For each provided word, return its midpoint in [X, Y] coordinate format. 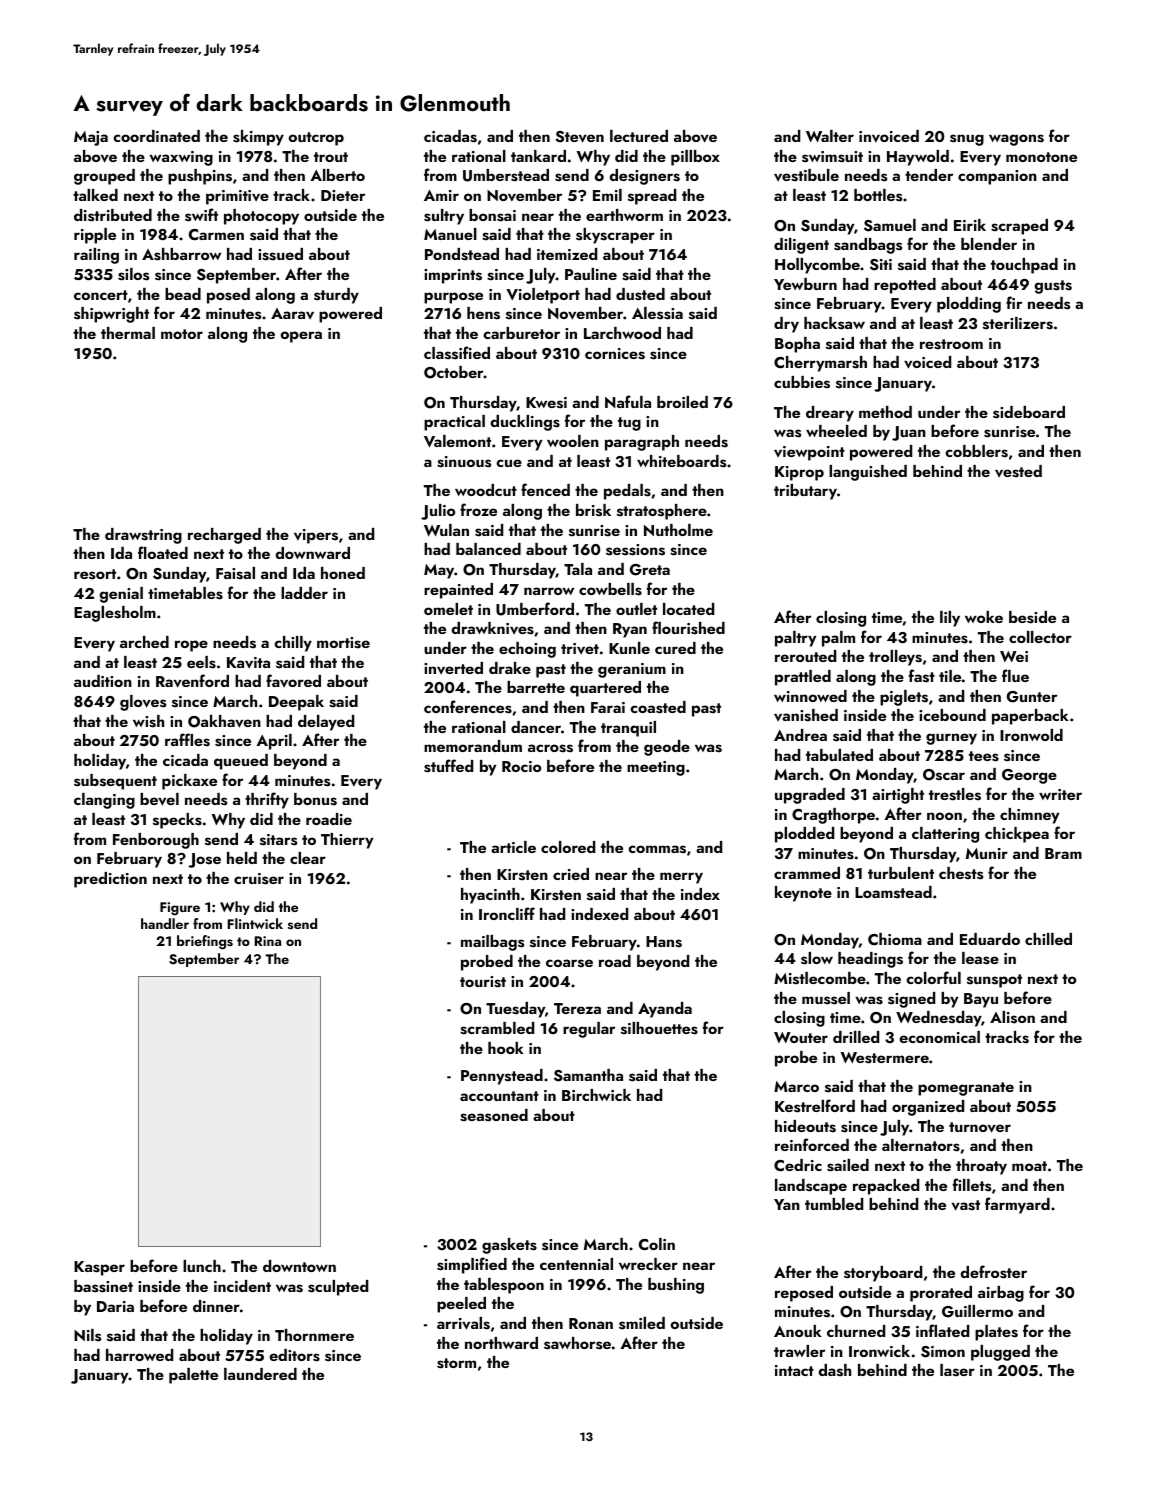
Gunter [1032, 697]
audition [103, 681]
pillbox [695, 158]
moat [1029, 1166]
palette [193, 1376]
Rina [268, 941]
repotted [905, 286]
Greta [650, 570]
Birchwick [596, 1095]
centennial [576, 1264]
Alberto [337, 175]
